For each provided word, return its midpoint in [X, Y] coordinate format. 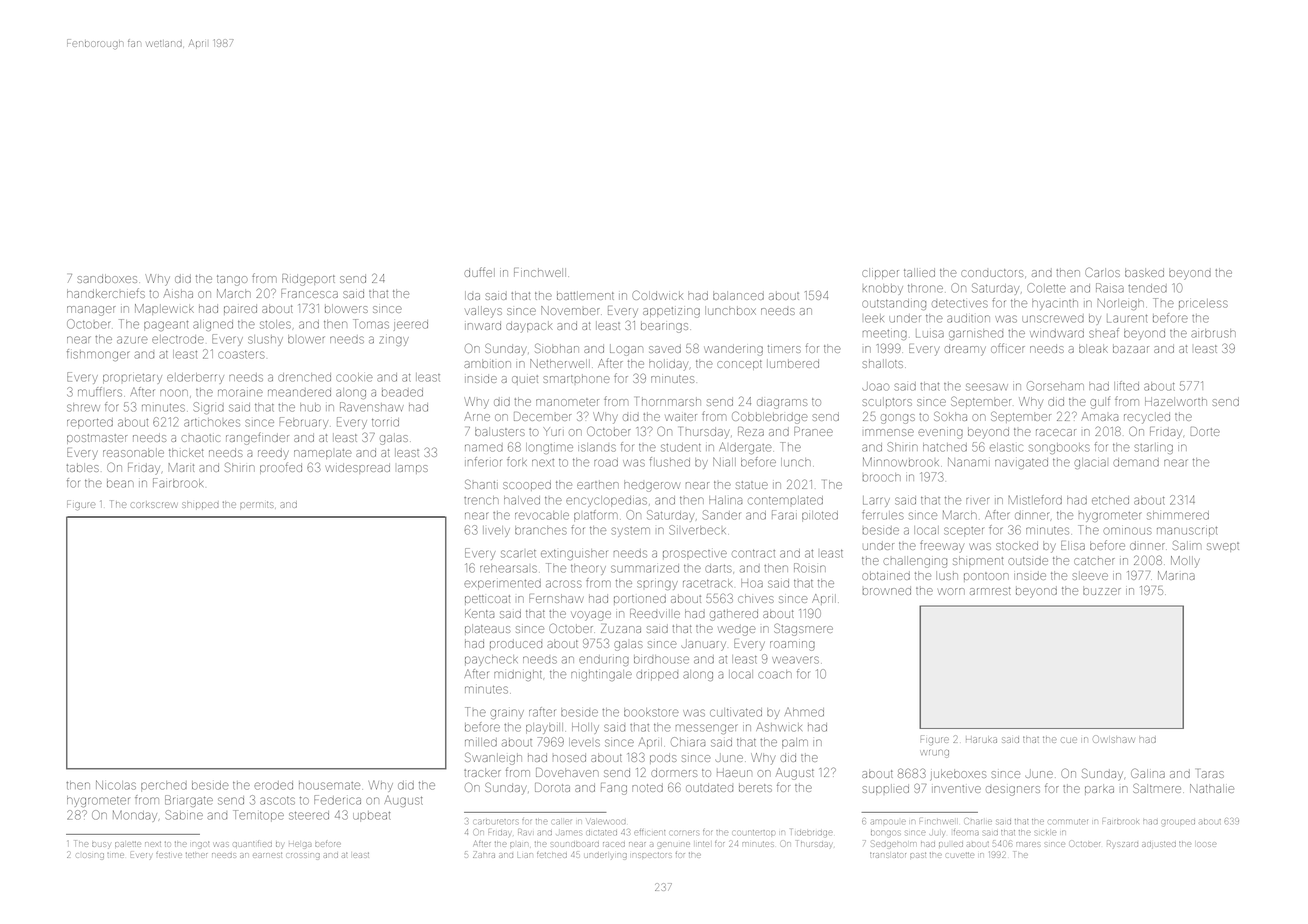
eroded [273, 785]
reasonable [133, 452]
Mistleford [1035, 500]
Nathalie [1212, 788]
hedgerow [652, 486]
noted [647, 787]
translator [888, 855]
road [606, 462]
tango [232, 280]
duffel [479, 272]
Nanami [969, 462]
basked [1144, 272]
